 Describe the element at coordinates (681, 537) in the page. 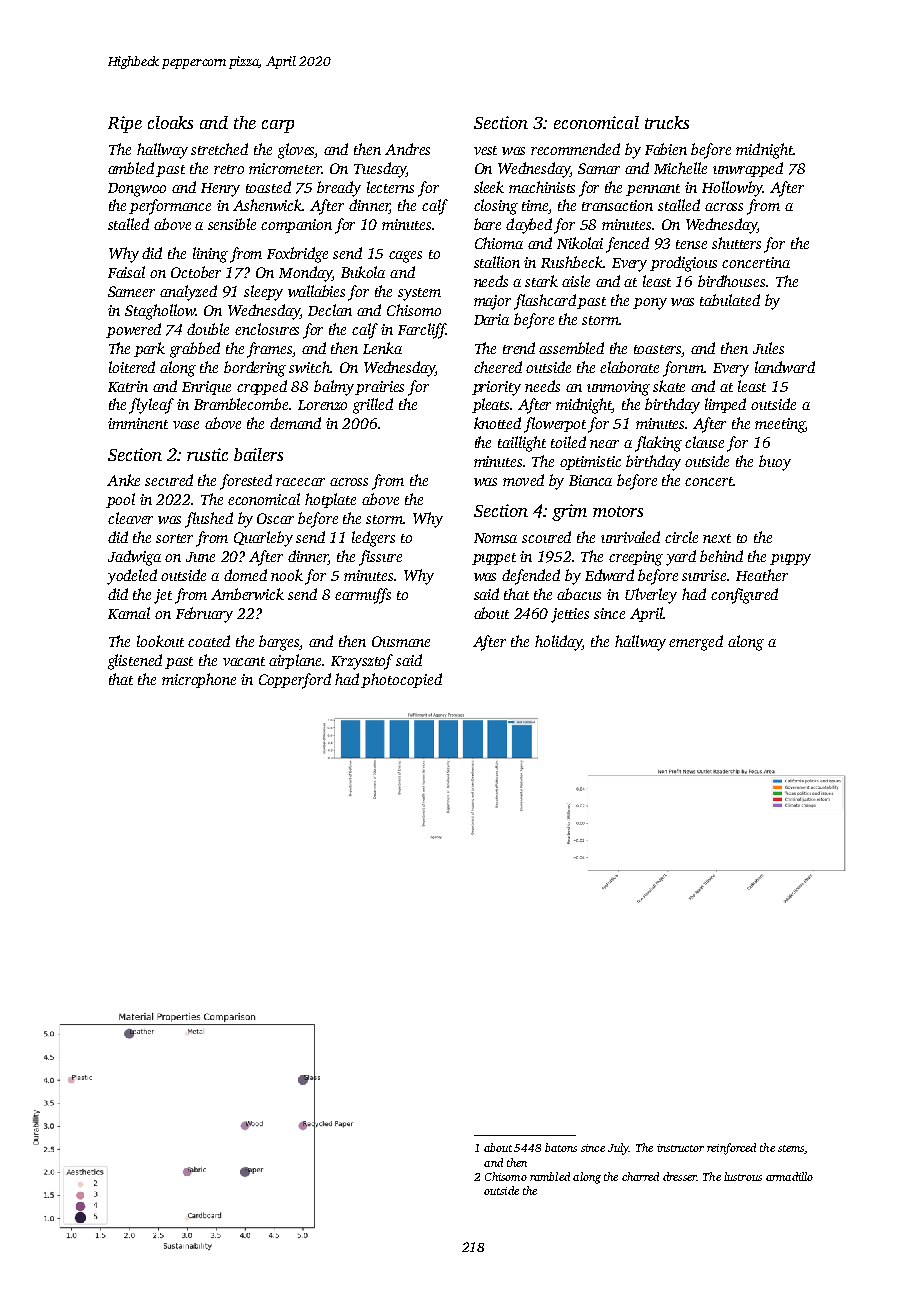

I see `circle` at that location.
